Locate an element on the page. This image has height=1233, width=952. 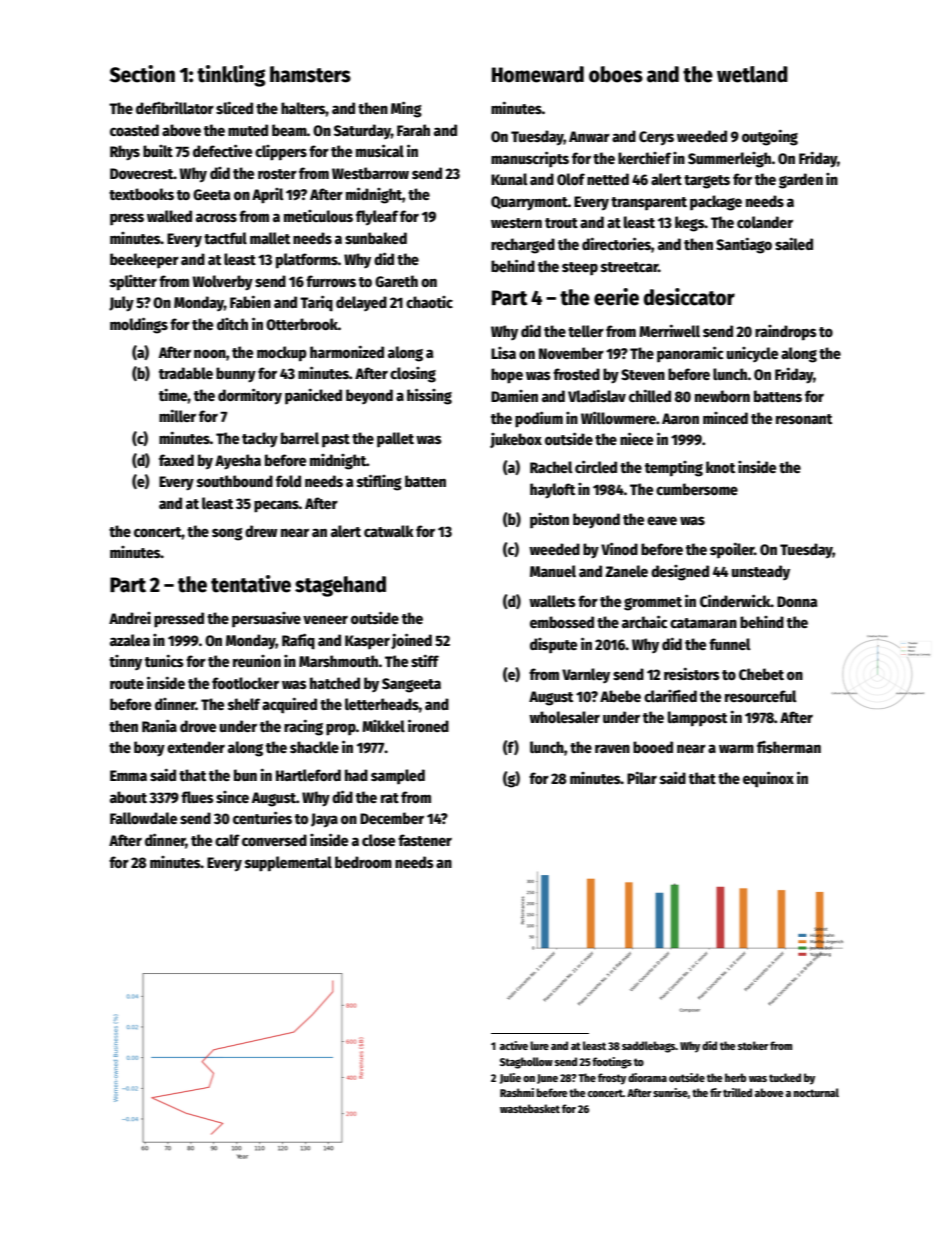
raindrops is located at coordinates (786, 333).
